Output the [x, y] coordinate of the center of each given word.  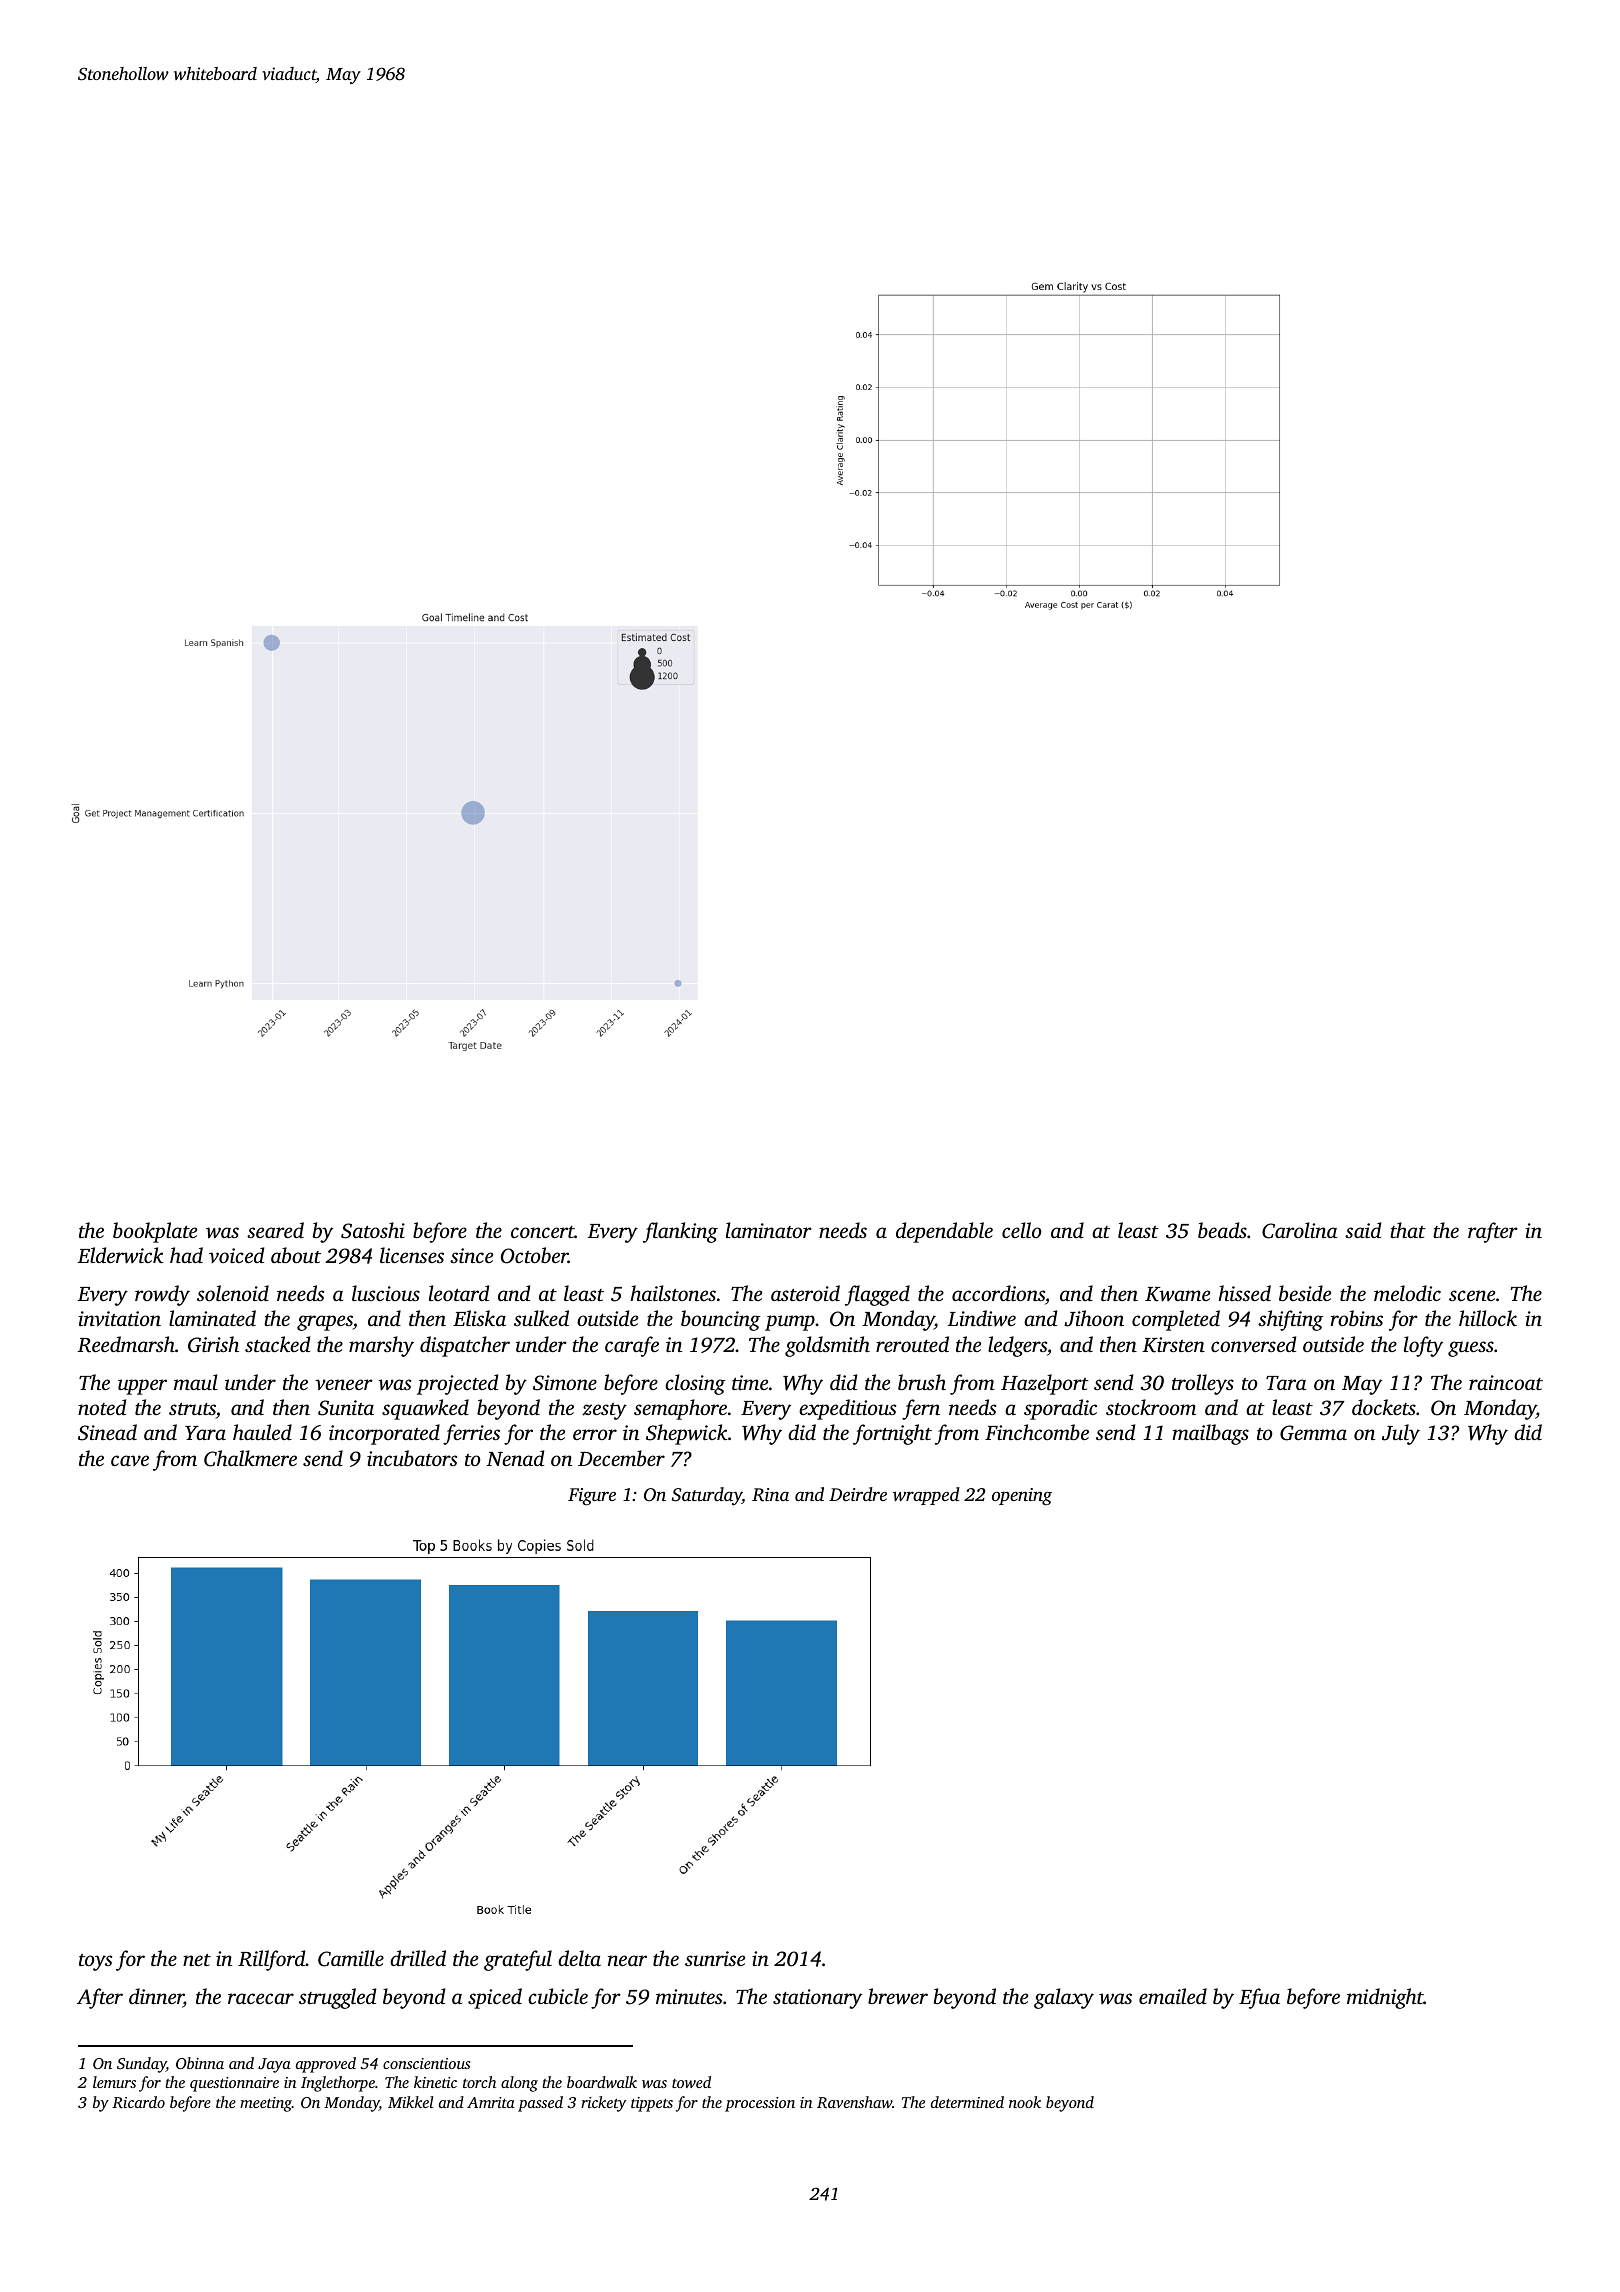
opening [1022, 1497]
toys [95, 1962]
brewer [898, 1996]
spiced [495, 1998]
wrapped [926, 1496]
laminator [769, 1230]
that [1408, 1230]
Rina [770, 1495]
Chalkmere [250, 1458]
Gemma [1313, 1433]
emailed [1173, 1996]
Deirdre [858, 1494]
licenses [412, 1255]
